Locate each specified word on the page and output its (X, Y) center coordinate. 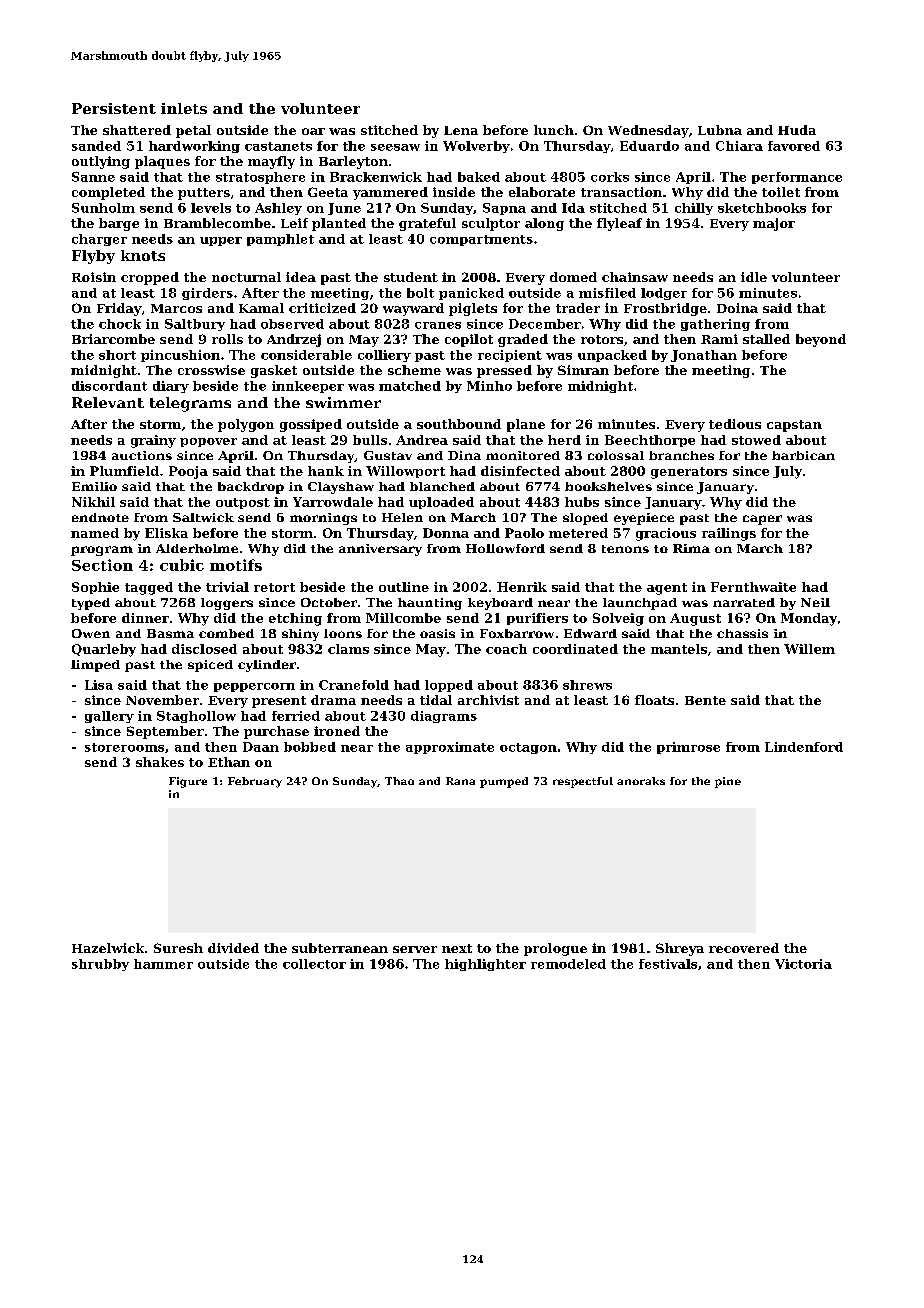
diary (171, 387)
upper (221, 241)
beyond (821, 340)
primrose (688, 748)
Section (102, 565)
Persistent (114, 108)
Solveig (618, 619)
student (411, 277)
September (165, 732)
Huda (797, 130)
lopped (449, 686)
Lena (461, 130)
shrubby (100, 965)
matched (410, 386)
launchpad (640, 604)
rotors (602, 339)
